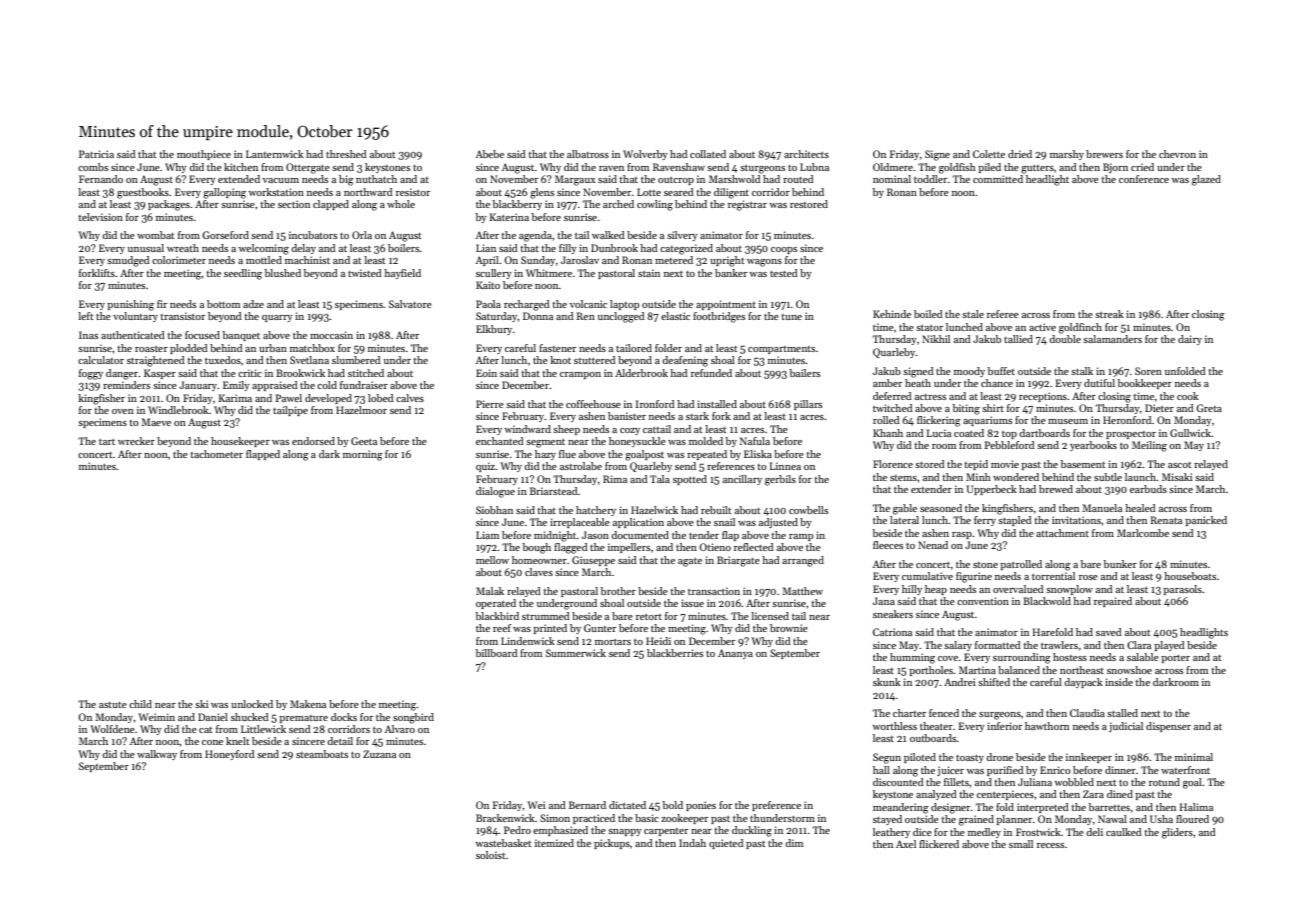  What do you see at coordinates (781, 350) in the screenshot?
I see `compartments` at bounding box center [781, 350].
